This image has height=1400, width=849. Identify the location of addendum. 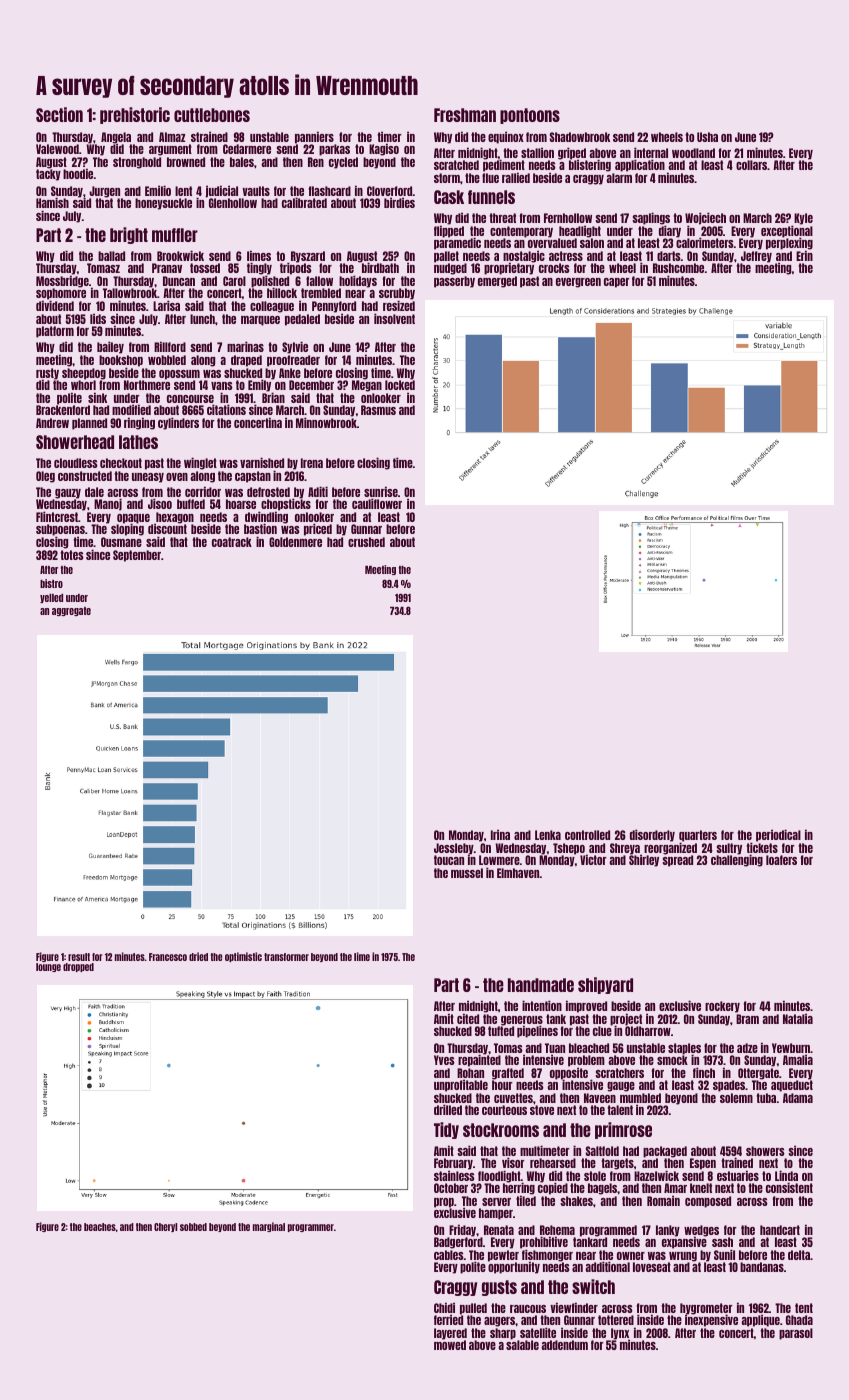
(564, 1345).
